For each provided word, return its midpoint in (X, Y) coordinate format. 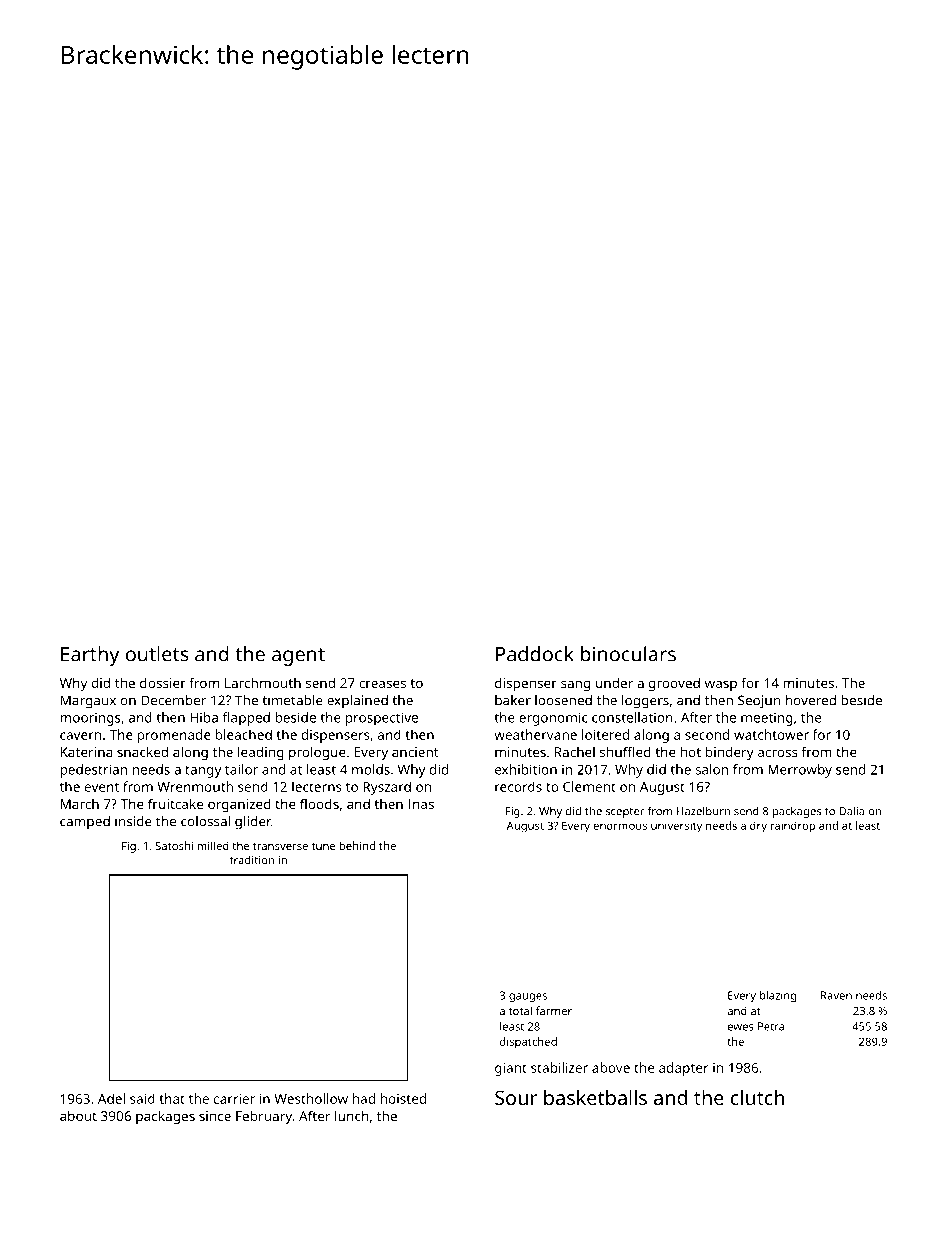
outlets (157, 654)
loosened (563, 700)
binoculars (628, 654)
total (520, 1010)
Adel (111, 1098)
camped (85, 823)
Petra (771, 1026)
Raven (836, 995)
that (172, 1098)
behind (357, 845)
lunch (352, 1115)
